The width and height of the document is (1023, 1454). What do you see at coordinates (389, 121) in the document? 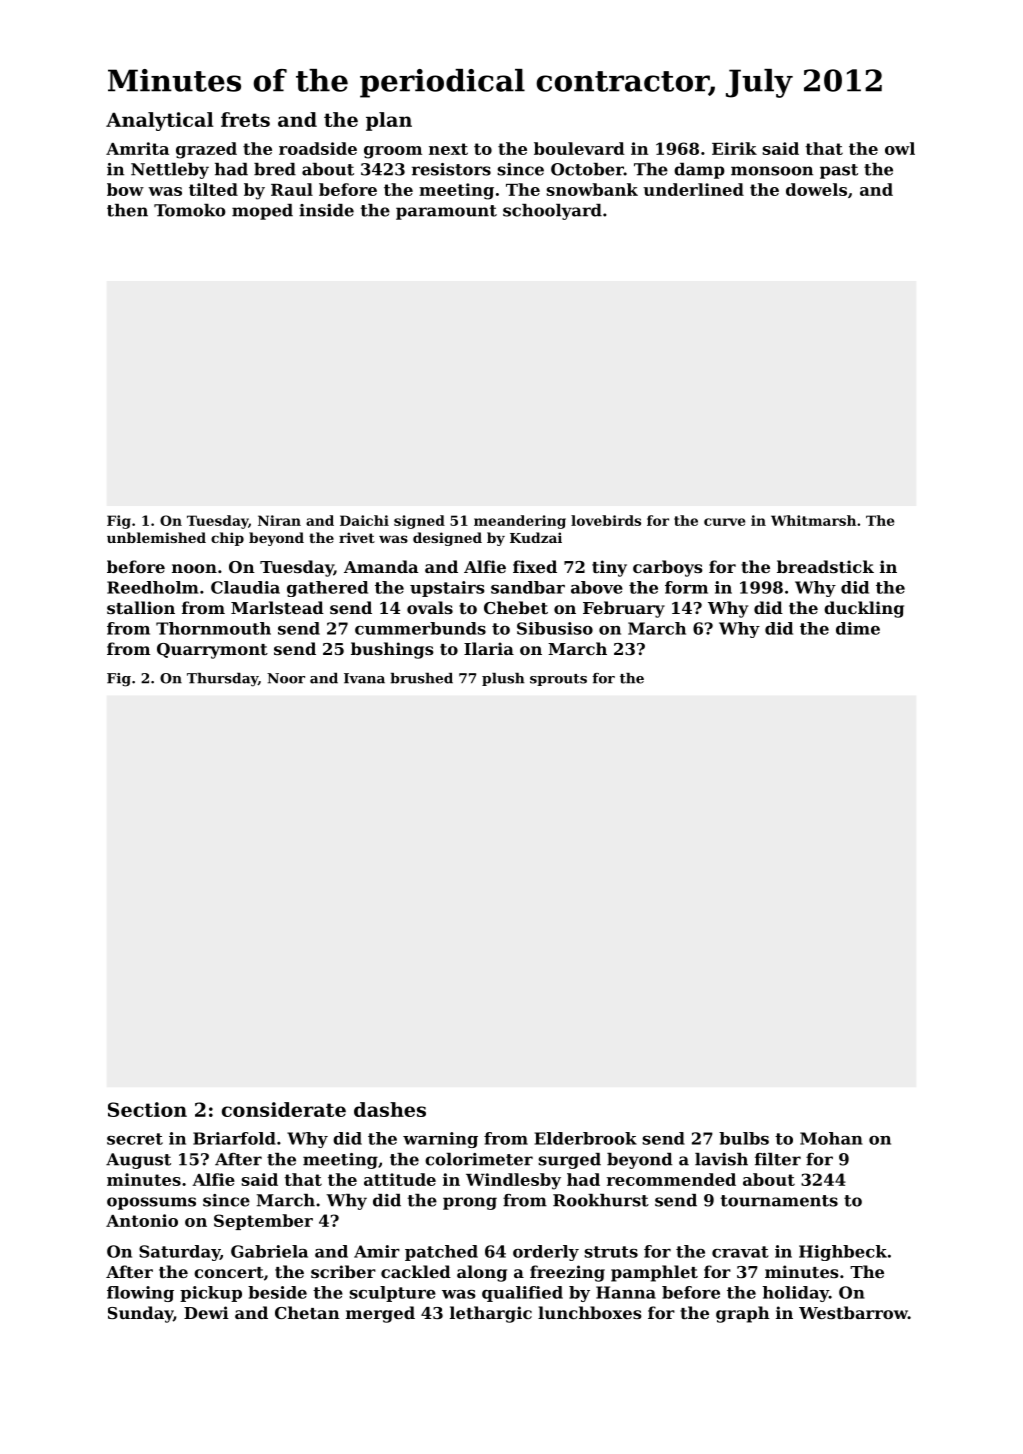
I see `plan` at bounding box center [389, 121].
